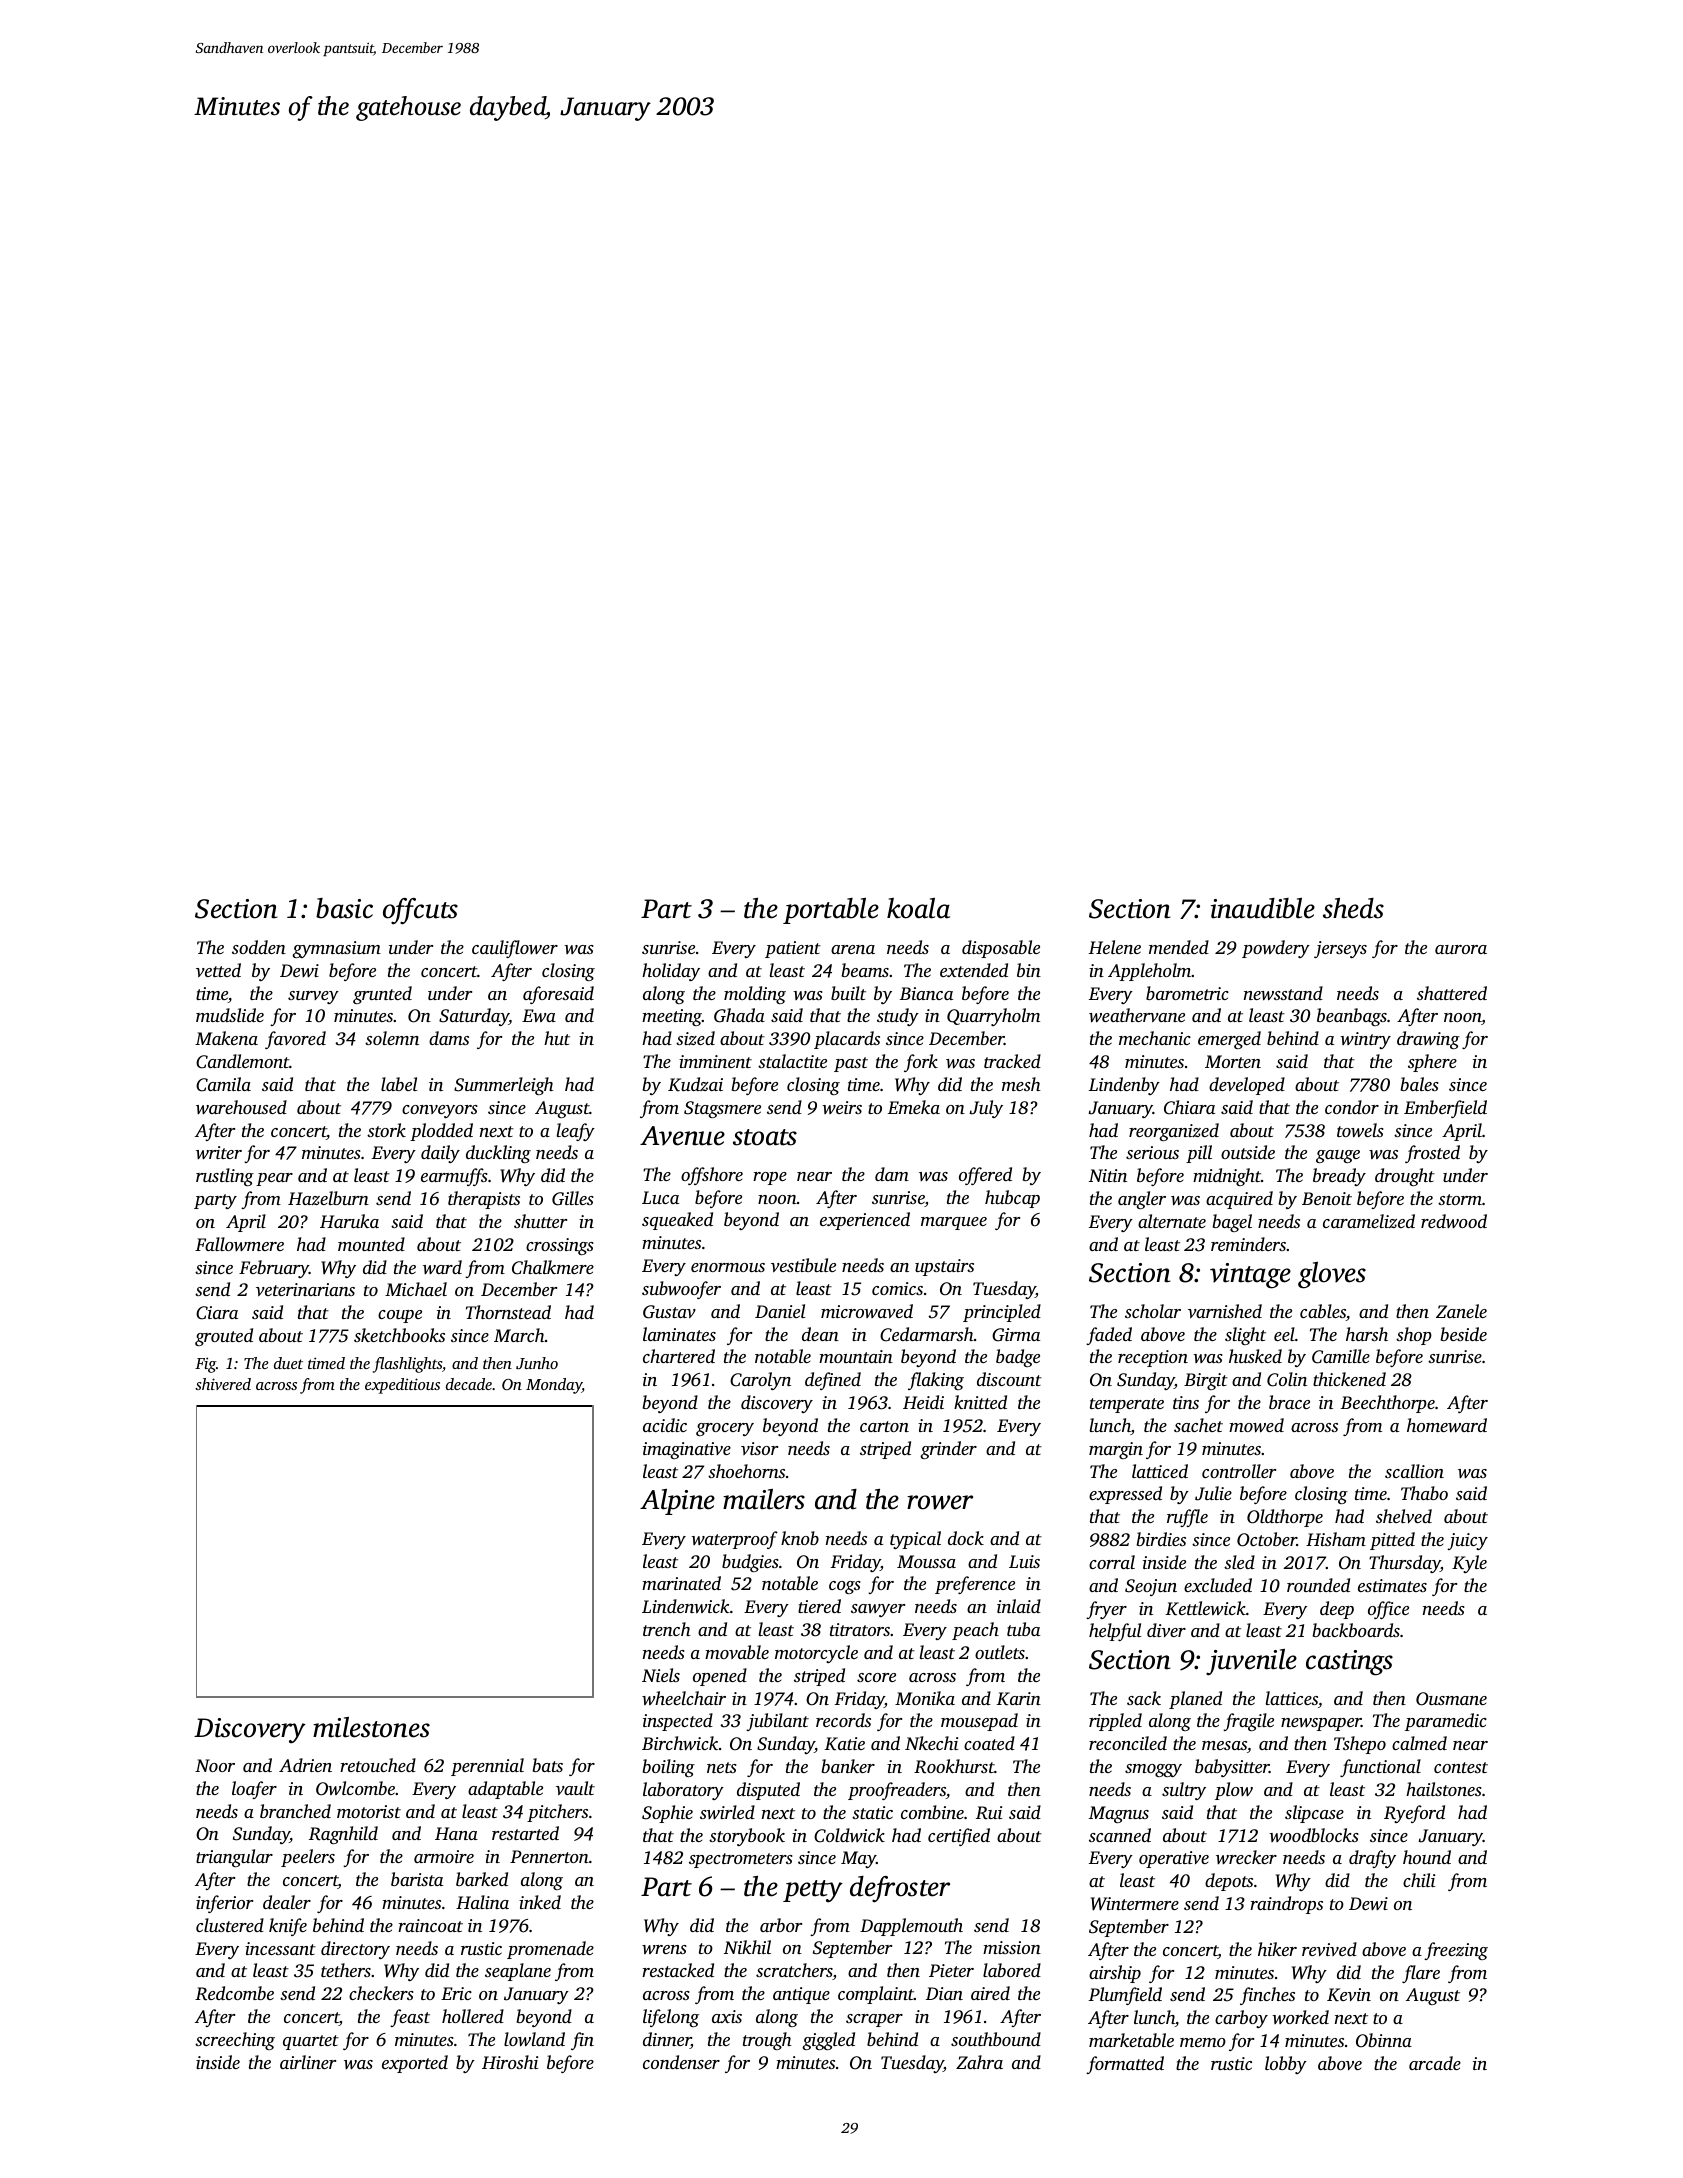 Image resolution: width=1683 pixels, height=2178 pixels. What do you see at coordinates (223, 1384) in the page?
I see `shivered` at bounding box center [223, 1384].
